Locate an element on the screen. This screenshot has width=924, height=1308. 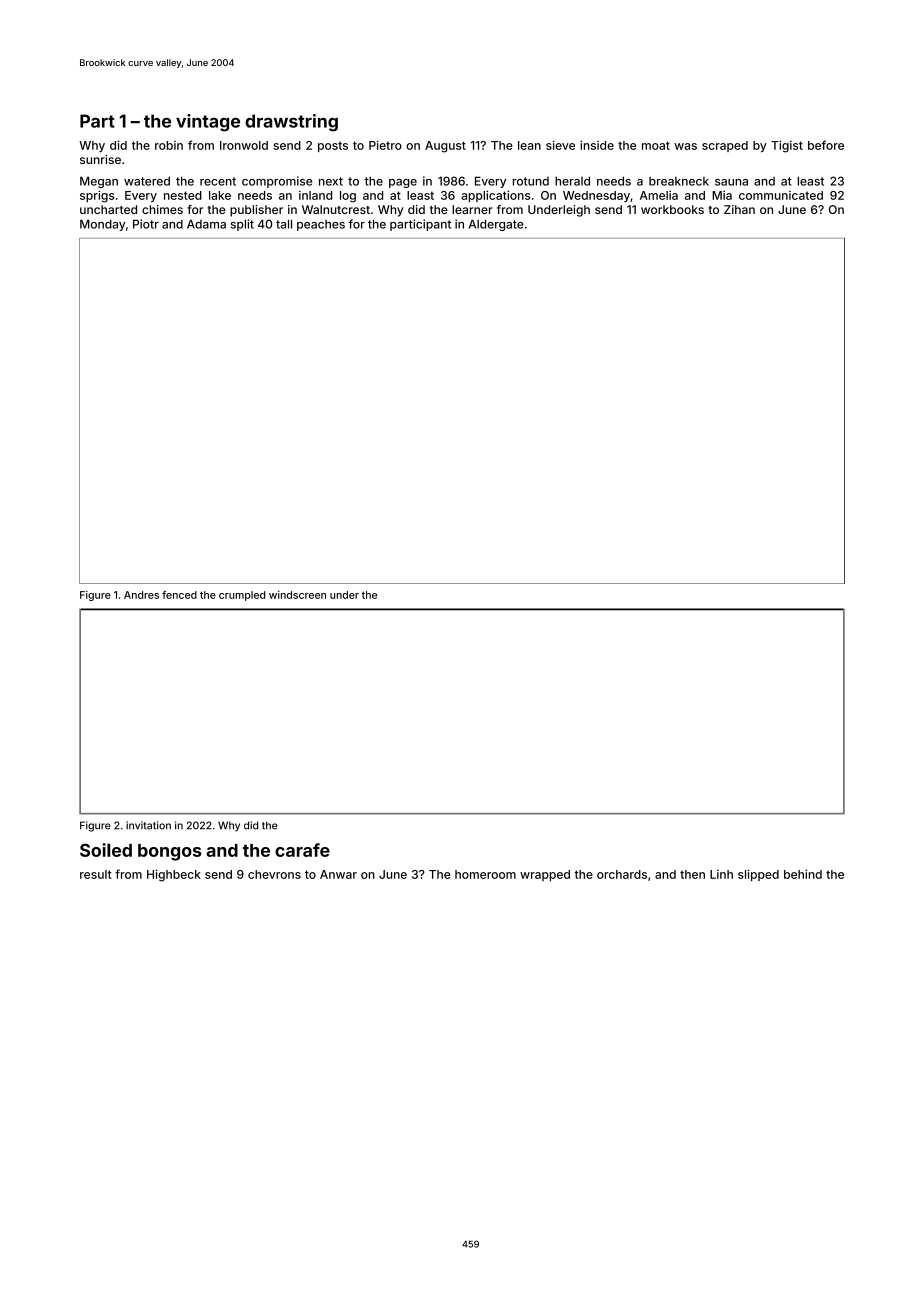
August is located at coordinates (445, 147).
